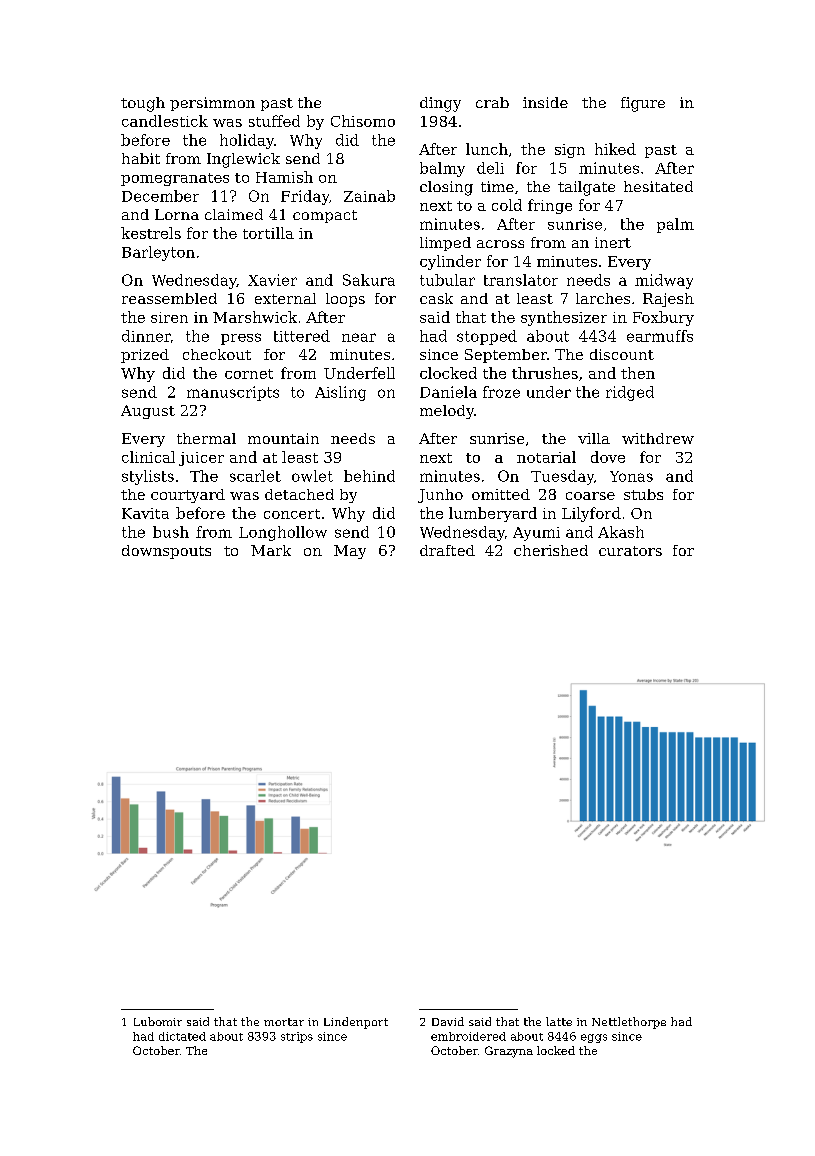 The width and height of the screenshot is (815, 1156). I want to click on curators, so click(630, 551).
